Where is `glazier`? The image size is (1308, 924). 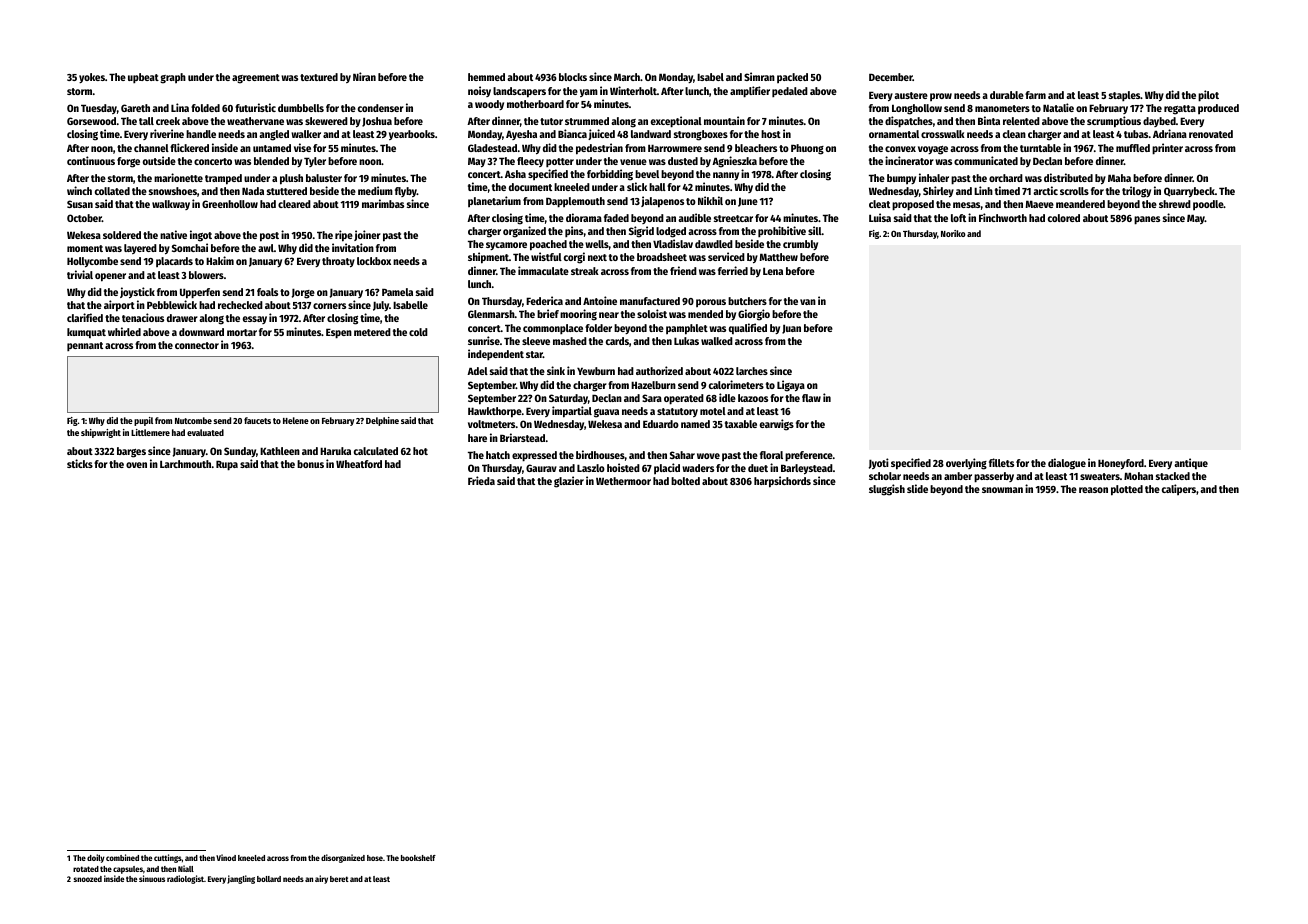
glazier is located at coordinates (569, 482).
